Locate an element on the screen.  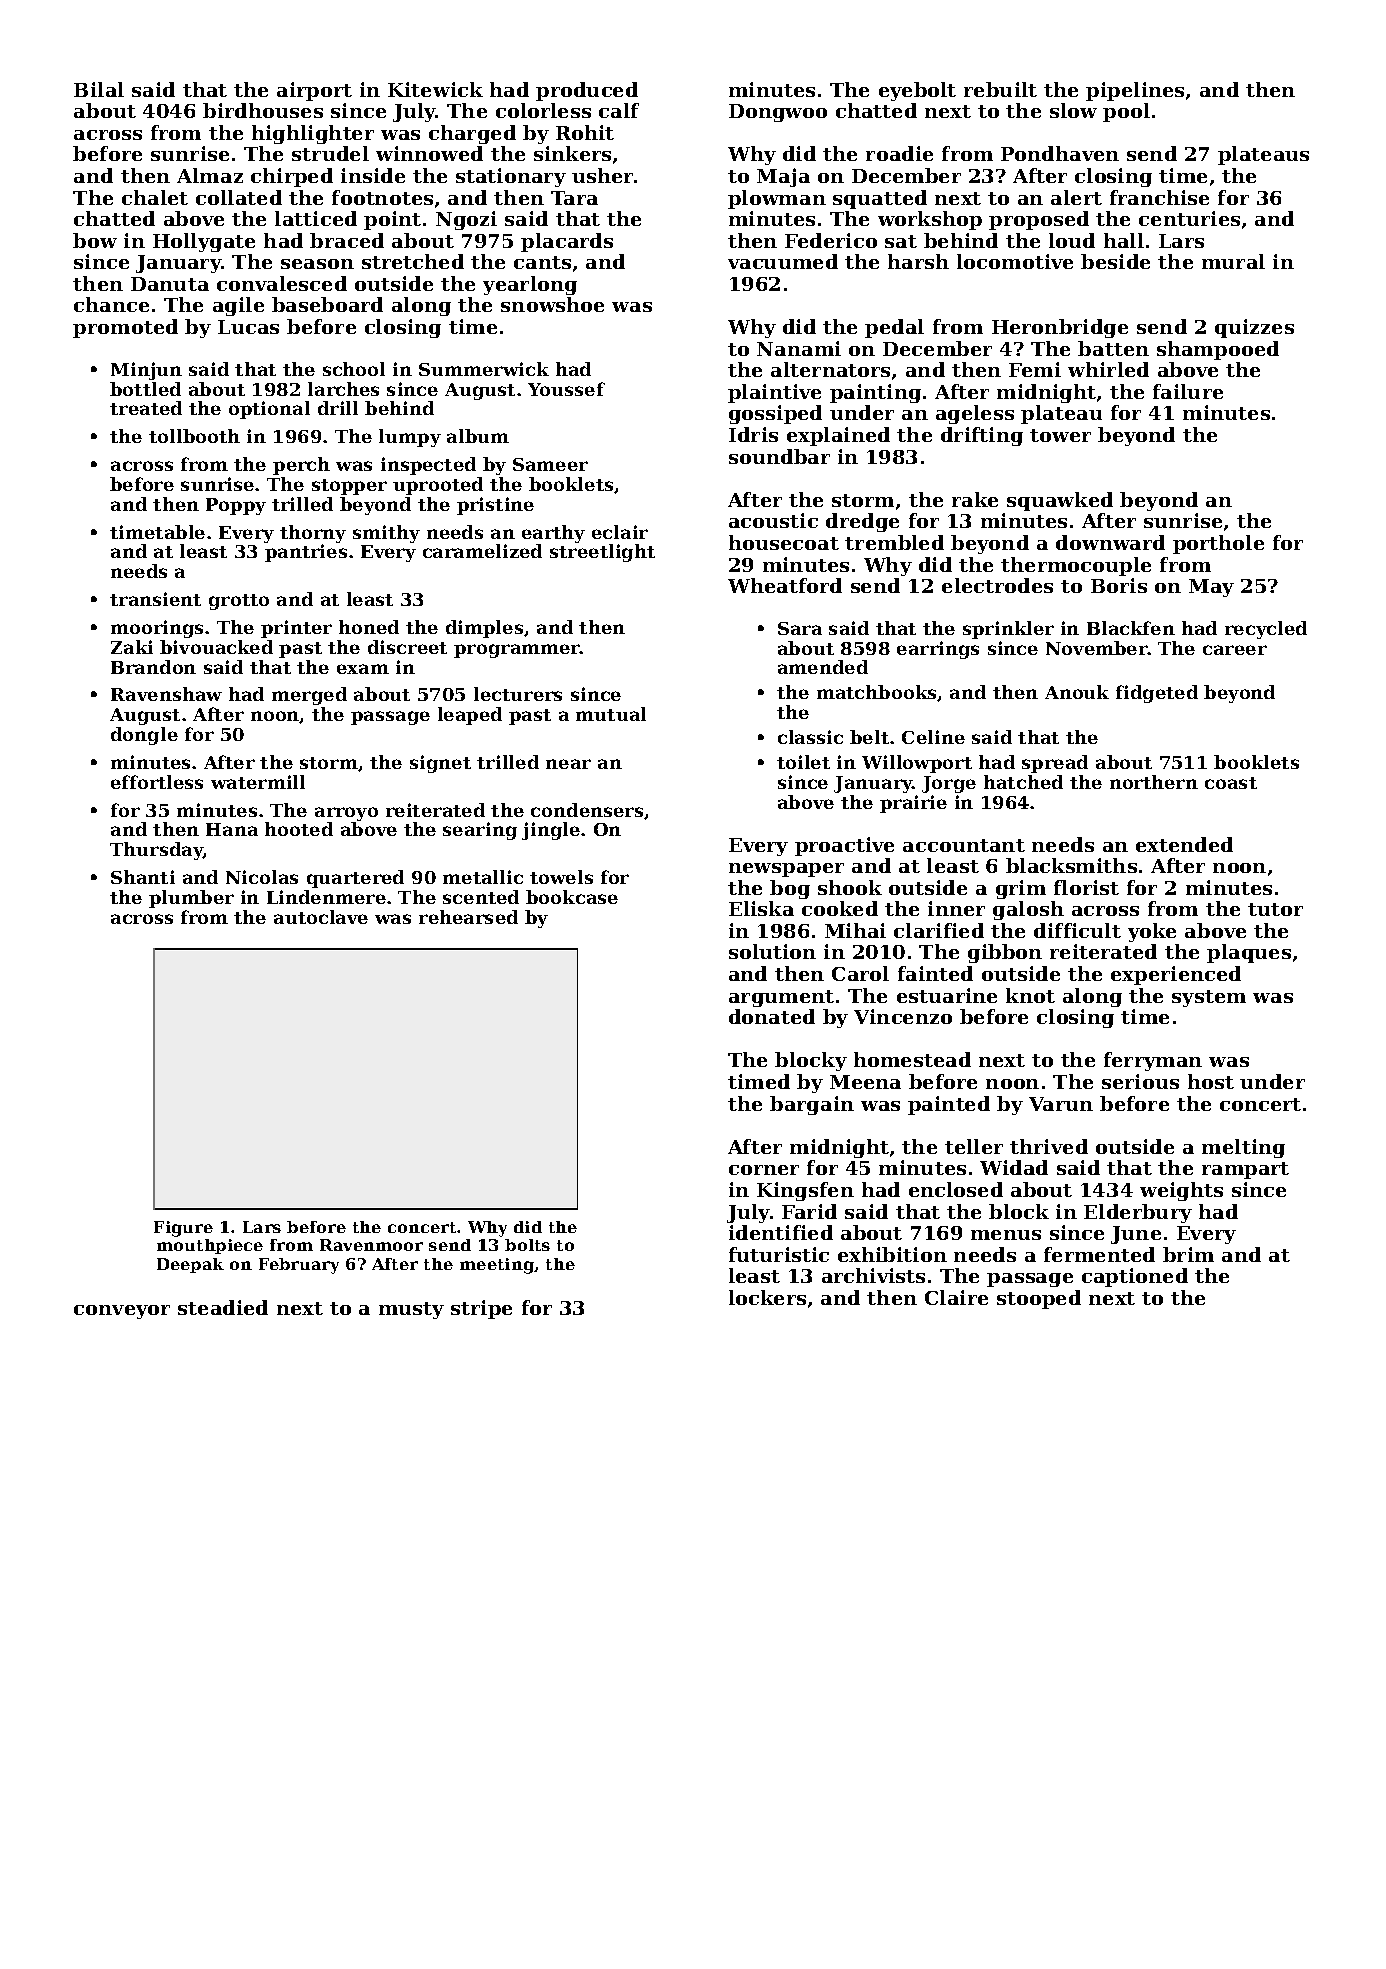
career is located at coordinates (1235, 650).
